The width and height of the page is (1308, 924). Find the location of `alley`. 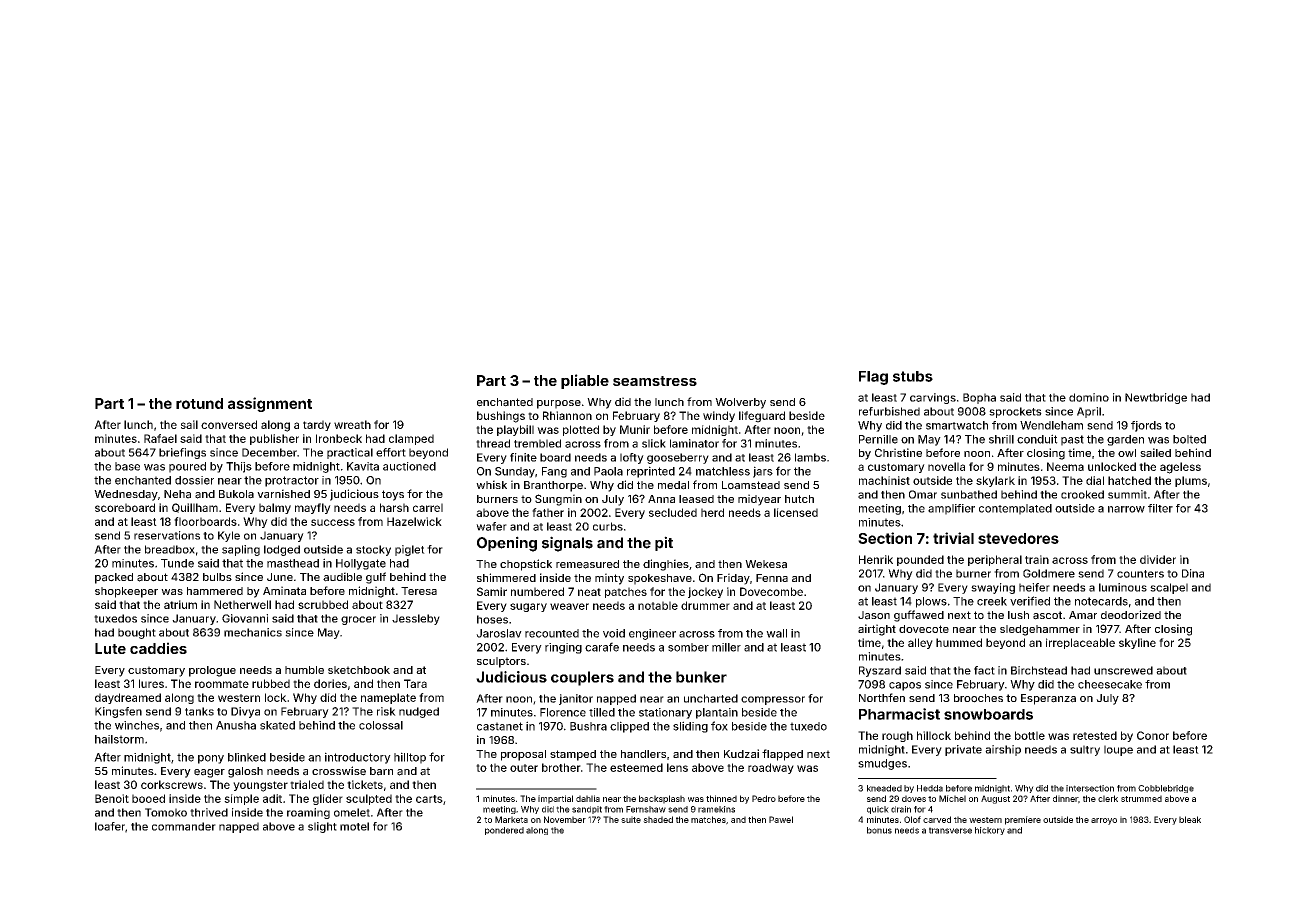

alley is located at coordinates (920, 643).
